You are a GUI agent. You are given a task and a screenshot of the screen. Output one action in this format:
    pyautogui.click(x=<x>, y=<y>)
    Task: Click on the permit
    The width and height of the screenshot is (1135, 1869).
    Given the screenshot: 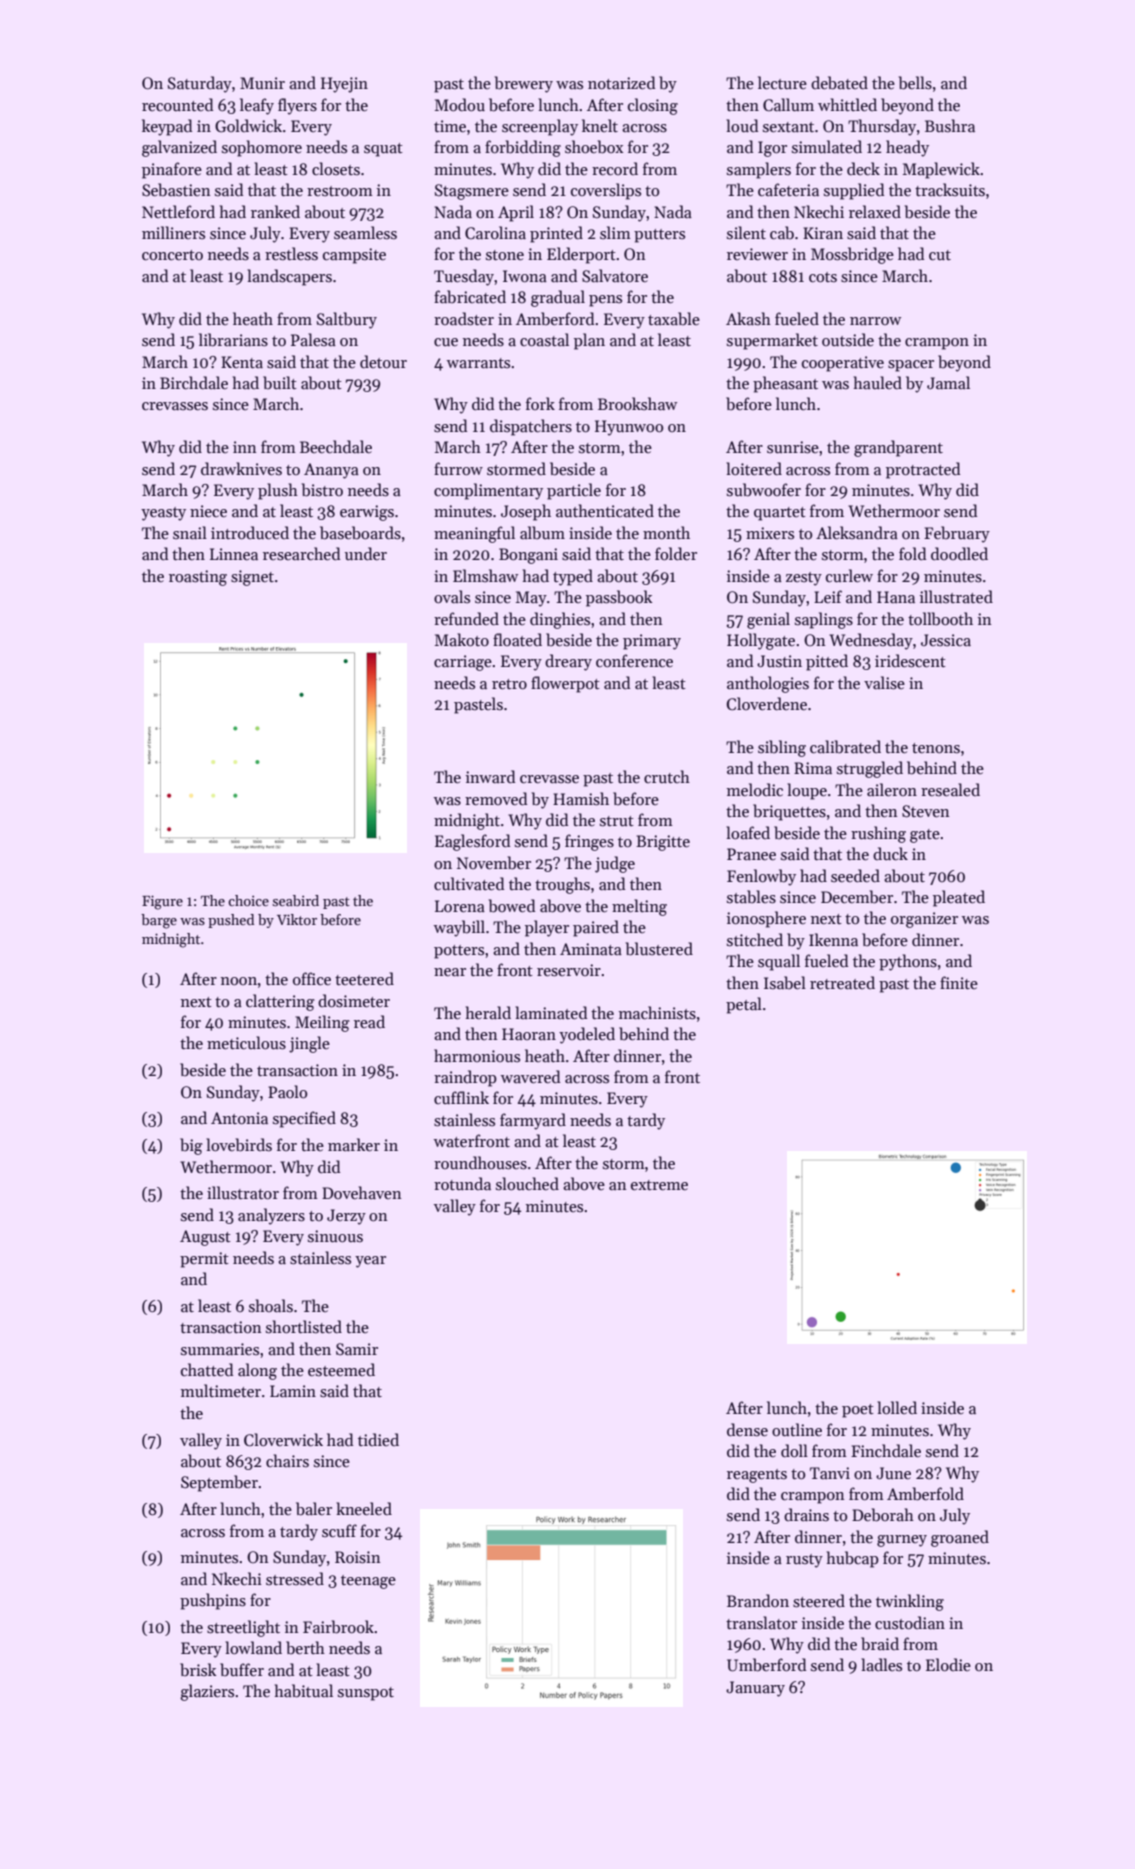 What is the action you would take?
    pyautogui.click(x=204, y=1260)
